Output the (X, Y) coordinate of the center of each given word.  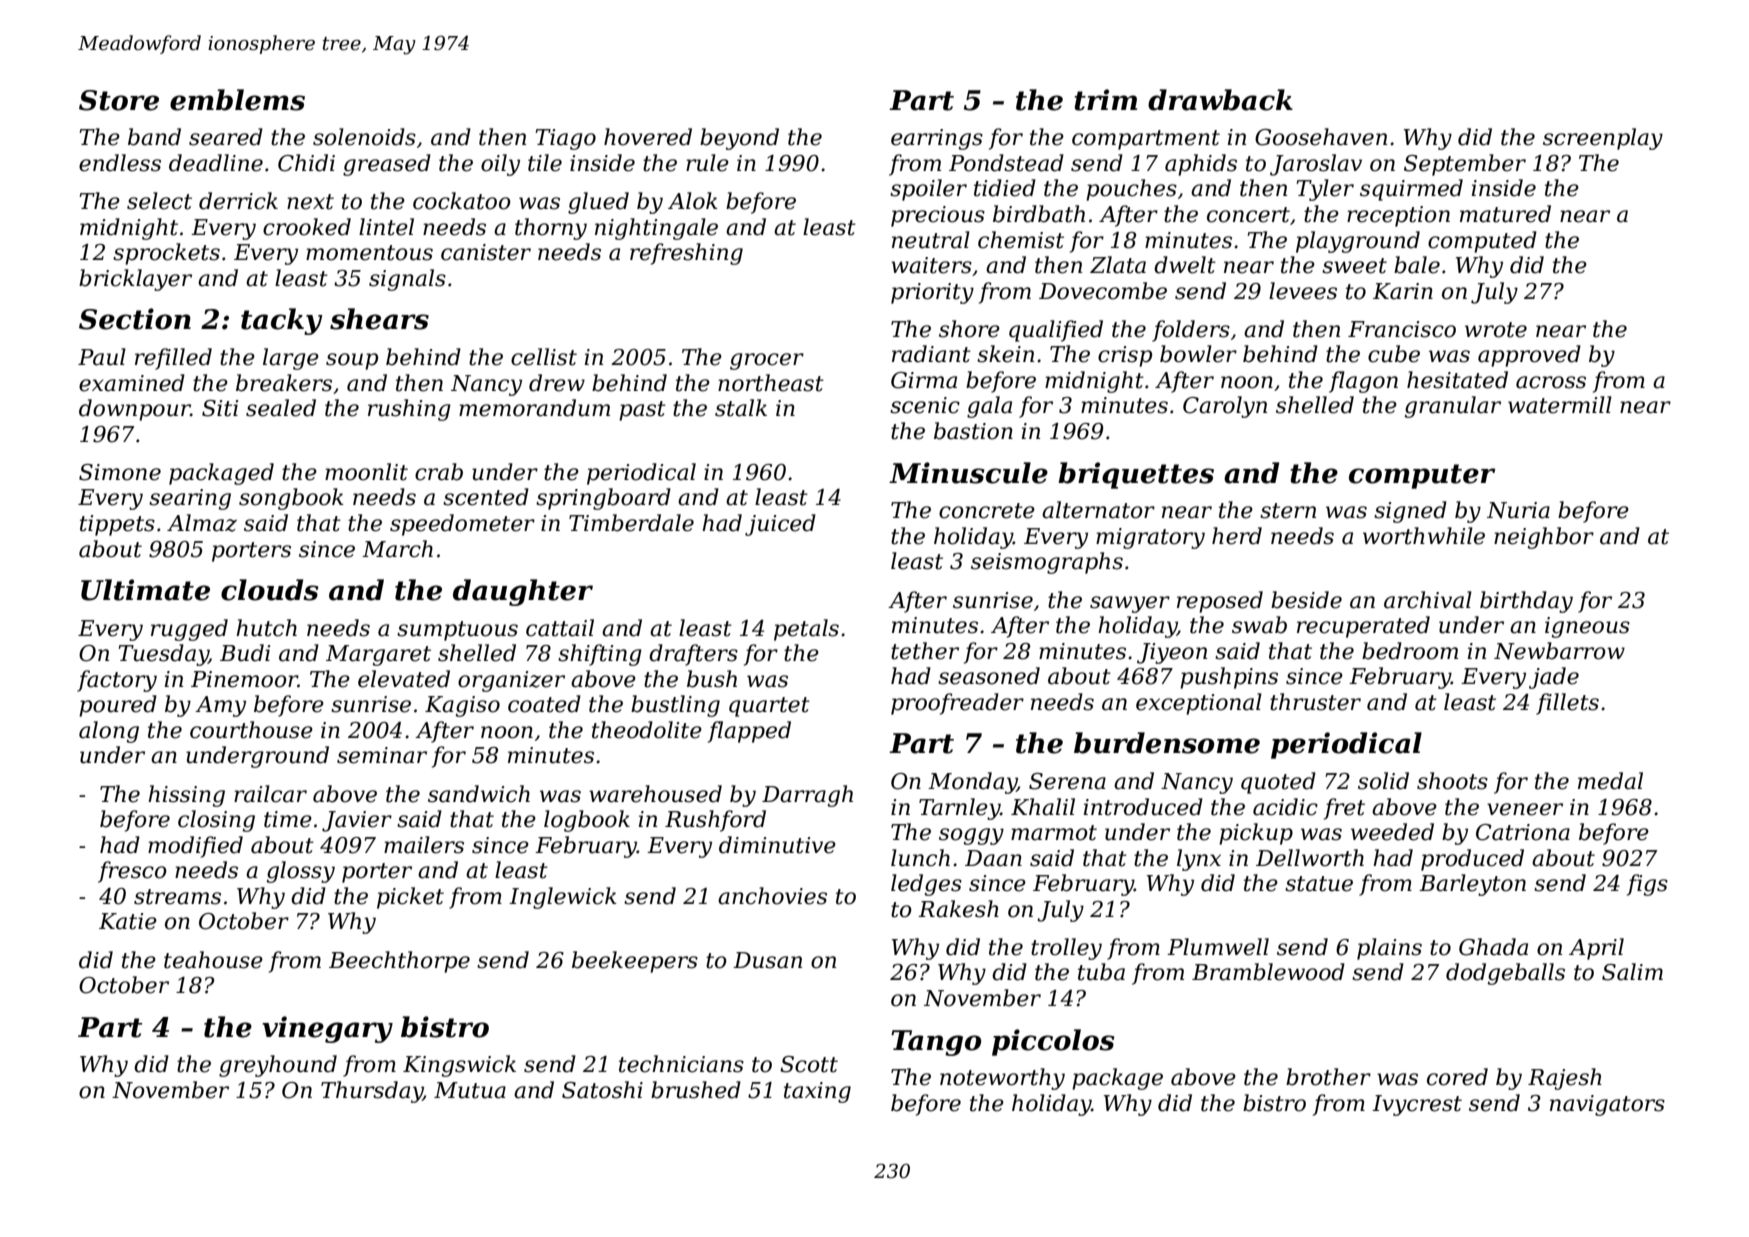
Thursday (372, 1092)
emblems (237, 100)
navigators (1607, 1105)
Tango (936, 1043)
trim (1105, 100)
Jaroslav (1316, 165)
